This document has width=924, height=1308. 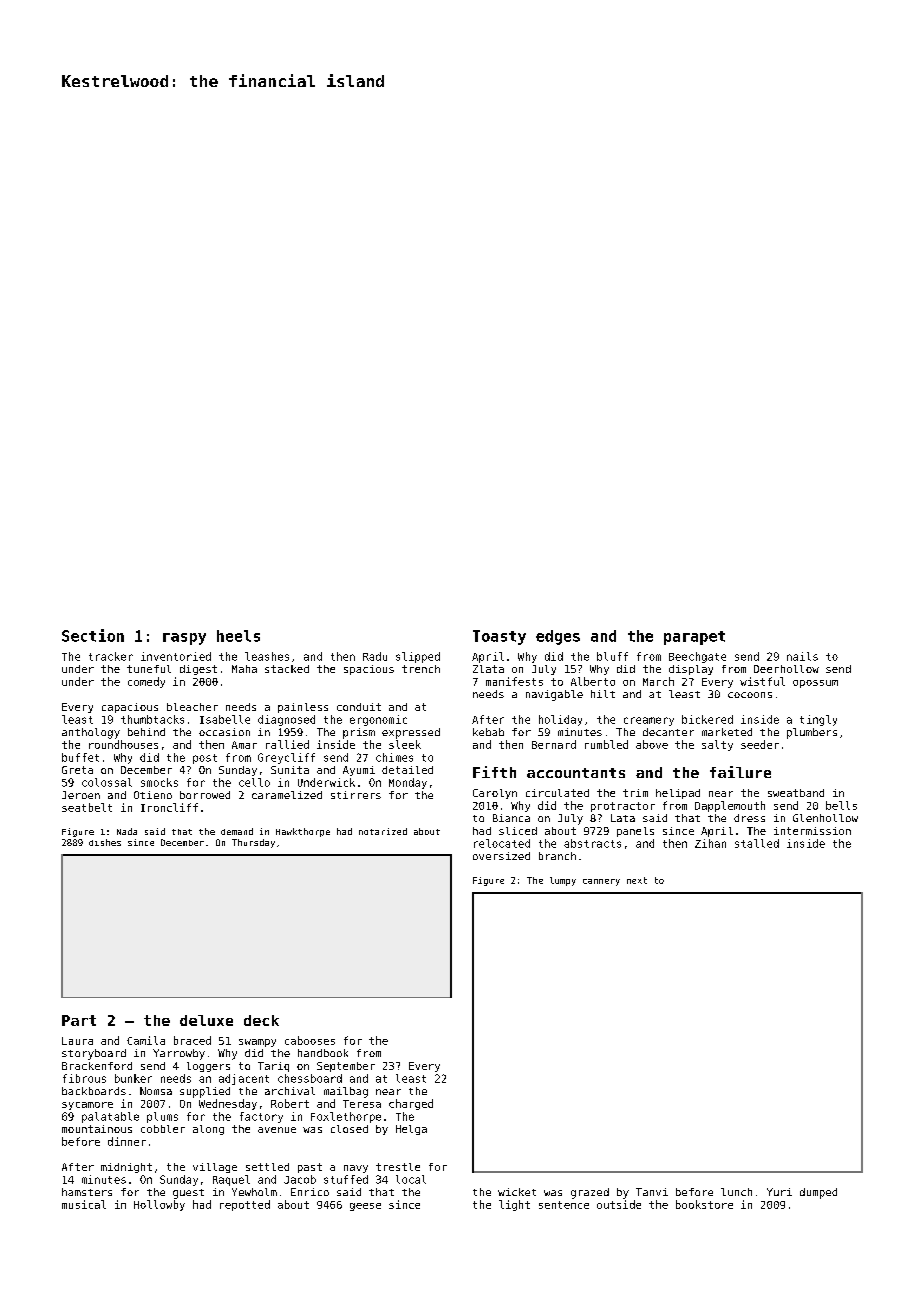 I want to click on Bianca, so click(x=511, y=818).
